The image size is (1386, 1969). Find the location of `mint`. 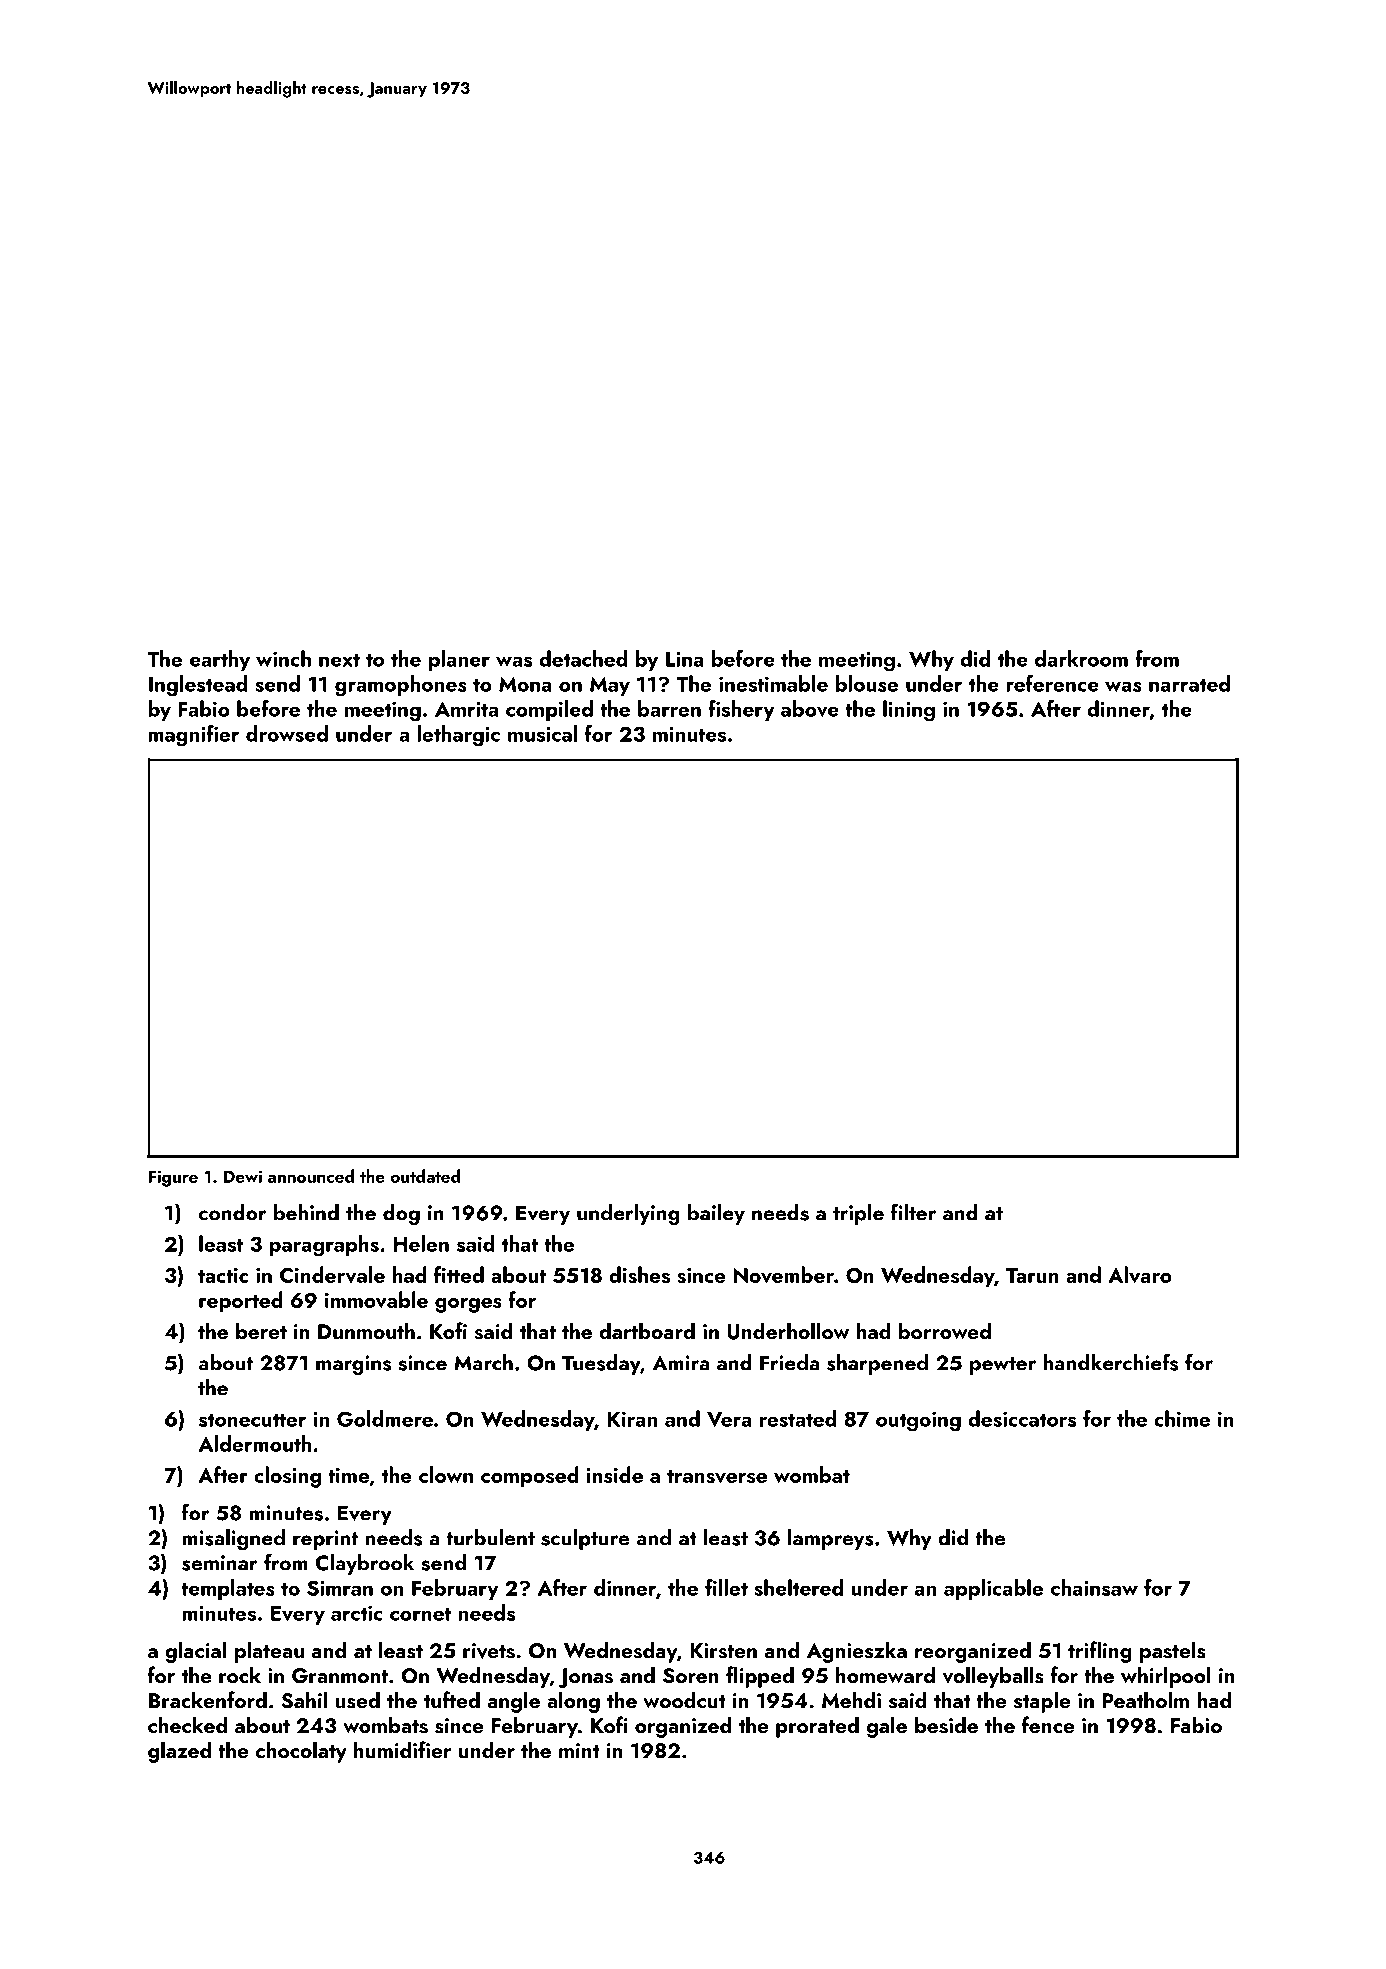

mint is located at coordinates (579, 1750).
